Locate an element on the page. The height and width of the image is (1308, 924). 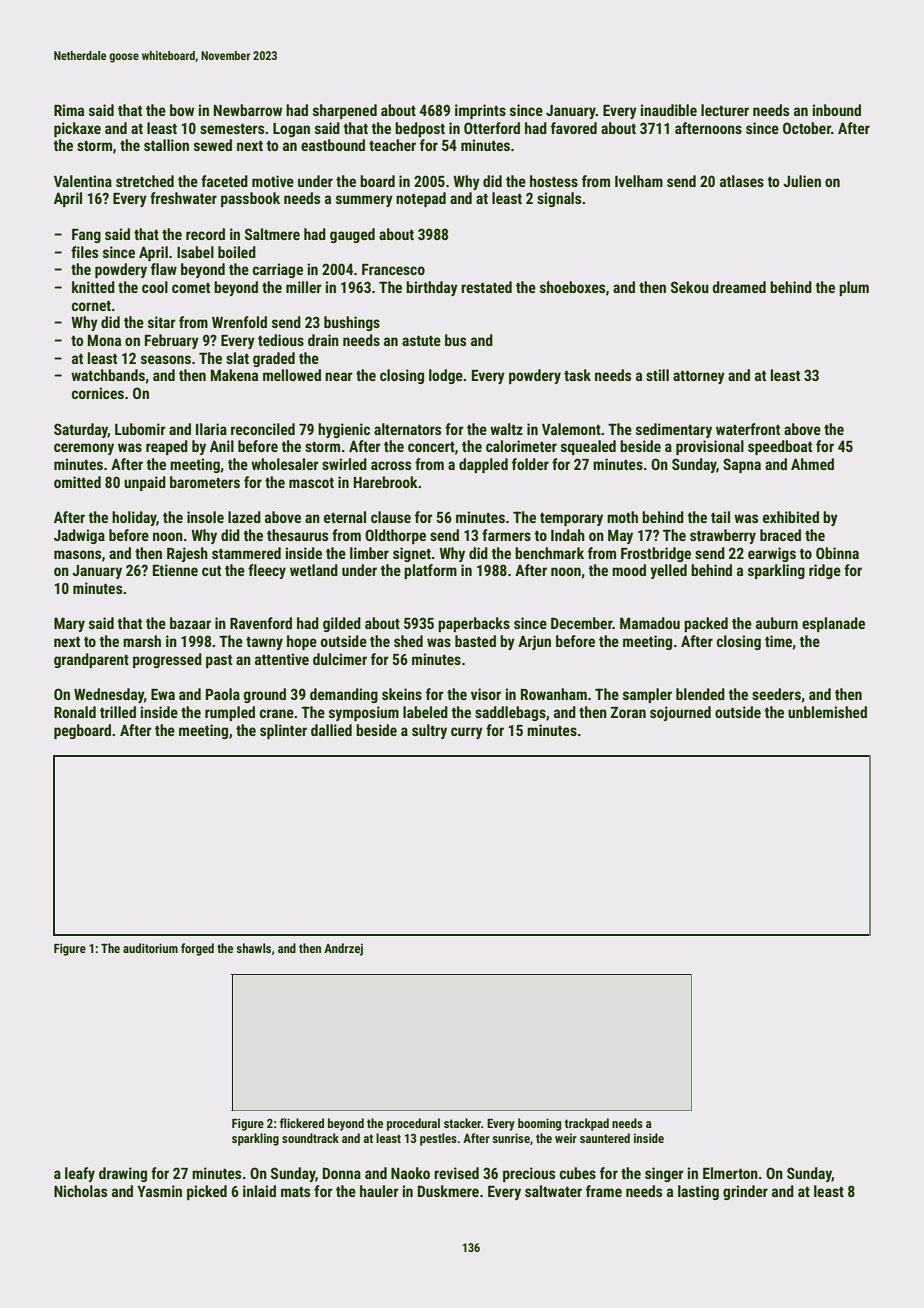
grinder is located at coordinates (745, 1192).
